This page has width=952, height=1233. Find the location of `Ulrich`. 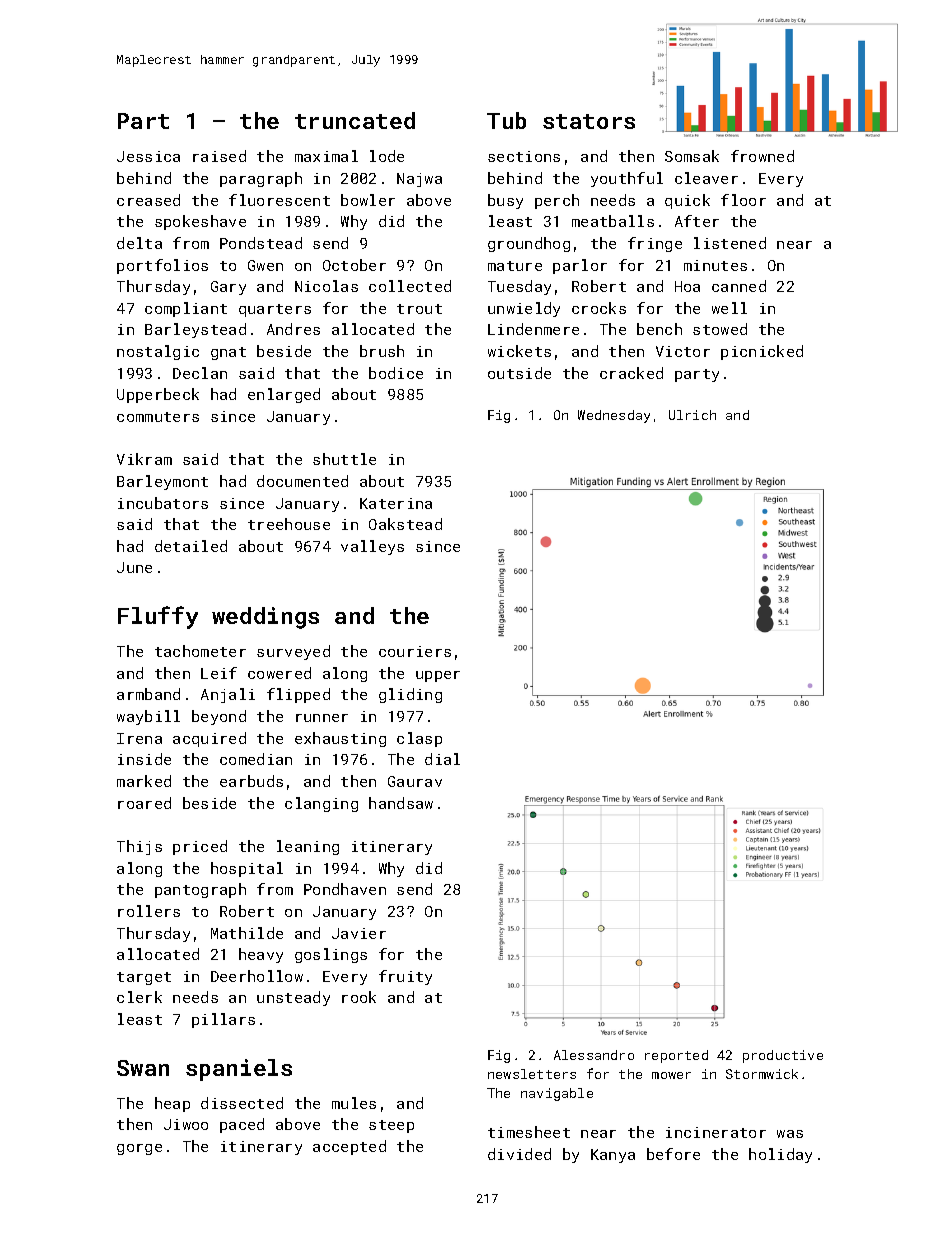

Ulrich is located at coordinates (692, 415).
